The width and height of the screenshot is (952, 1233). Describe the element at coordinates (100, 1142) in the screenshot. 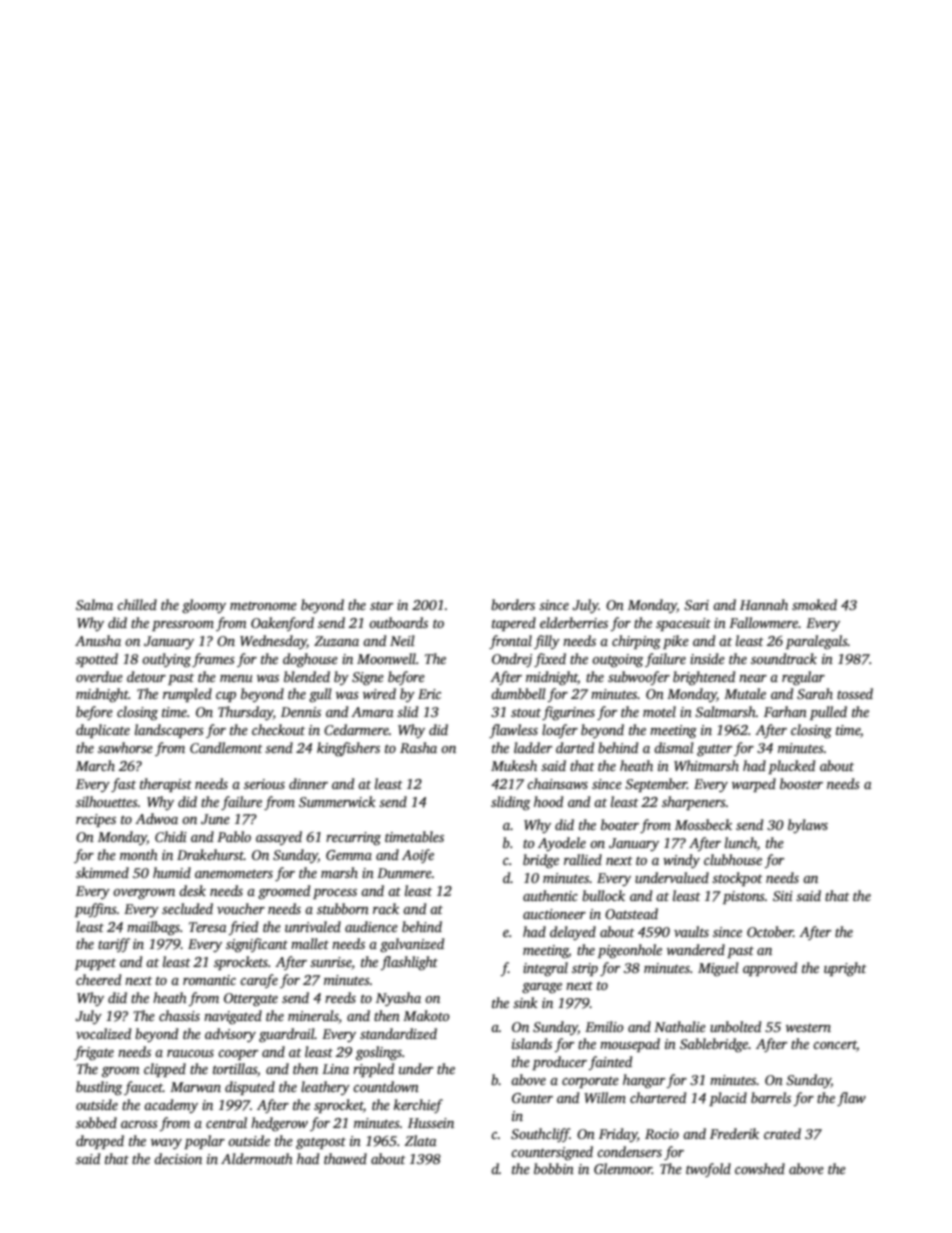

I see `dropped` at that location.
